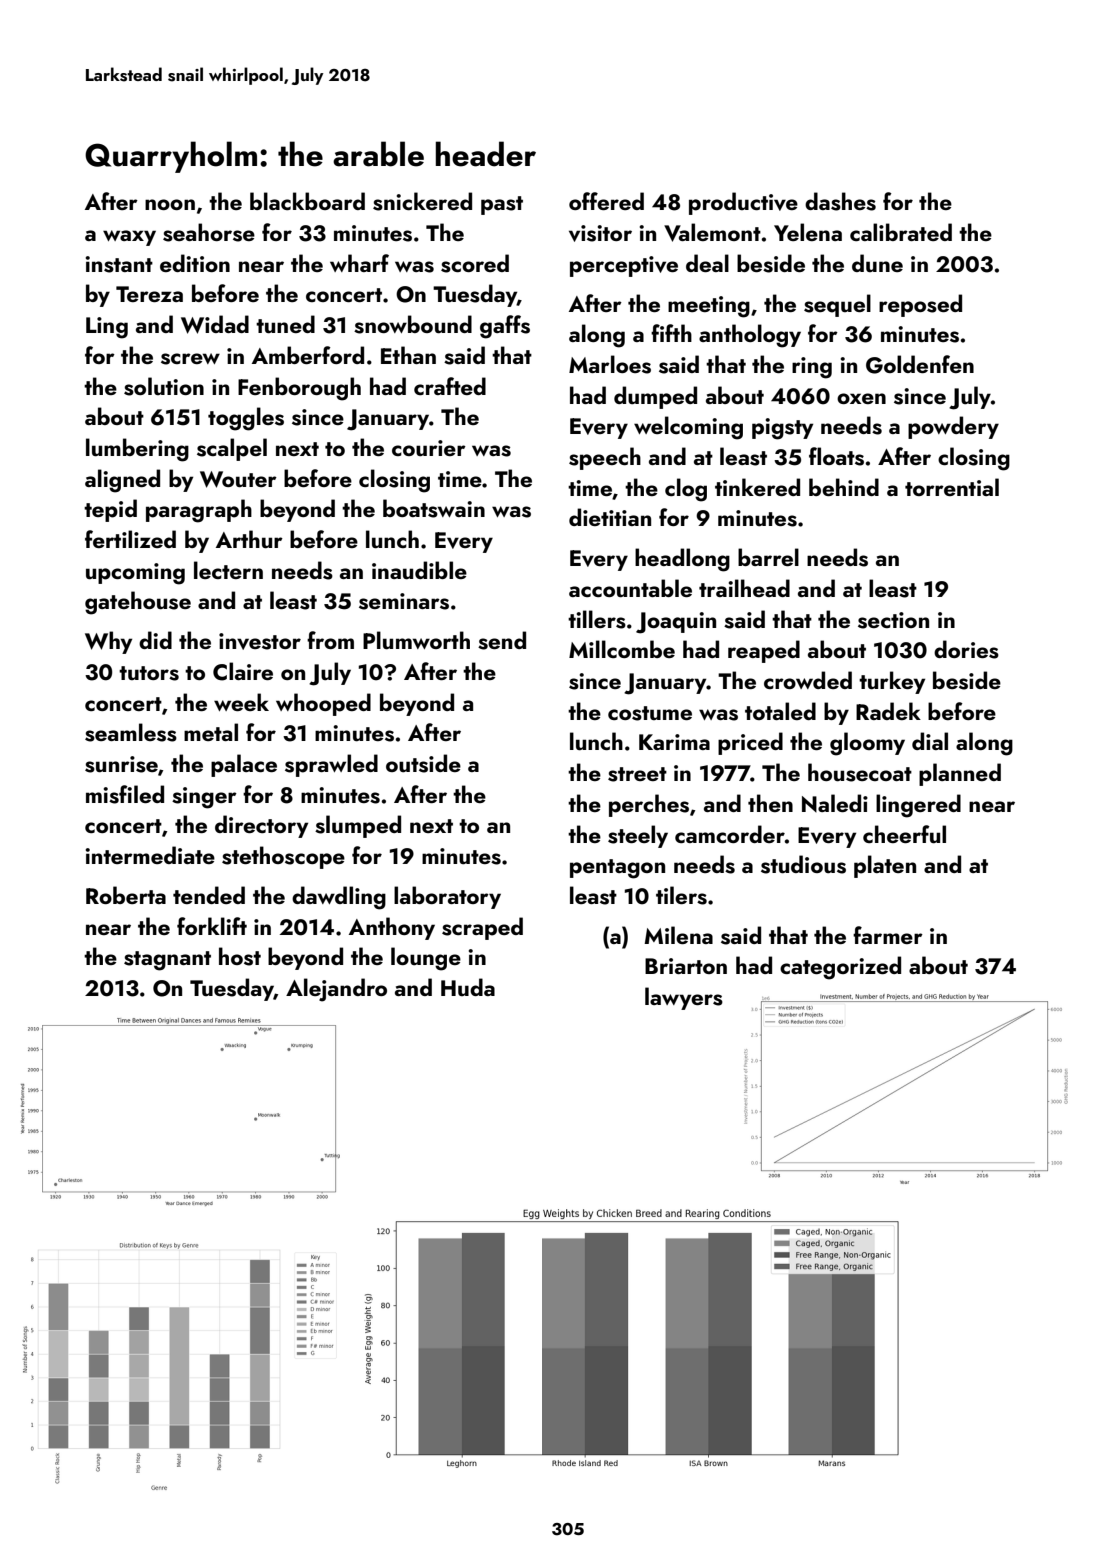 This document has height=1560, width=1103. I want to click on dumped, so click(655, 397).
